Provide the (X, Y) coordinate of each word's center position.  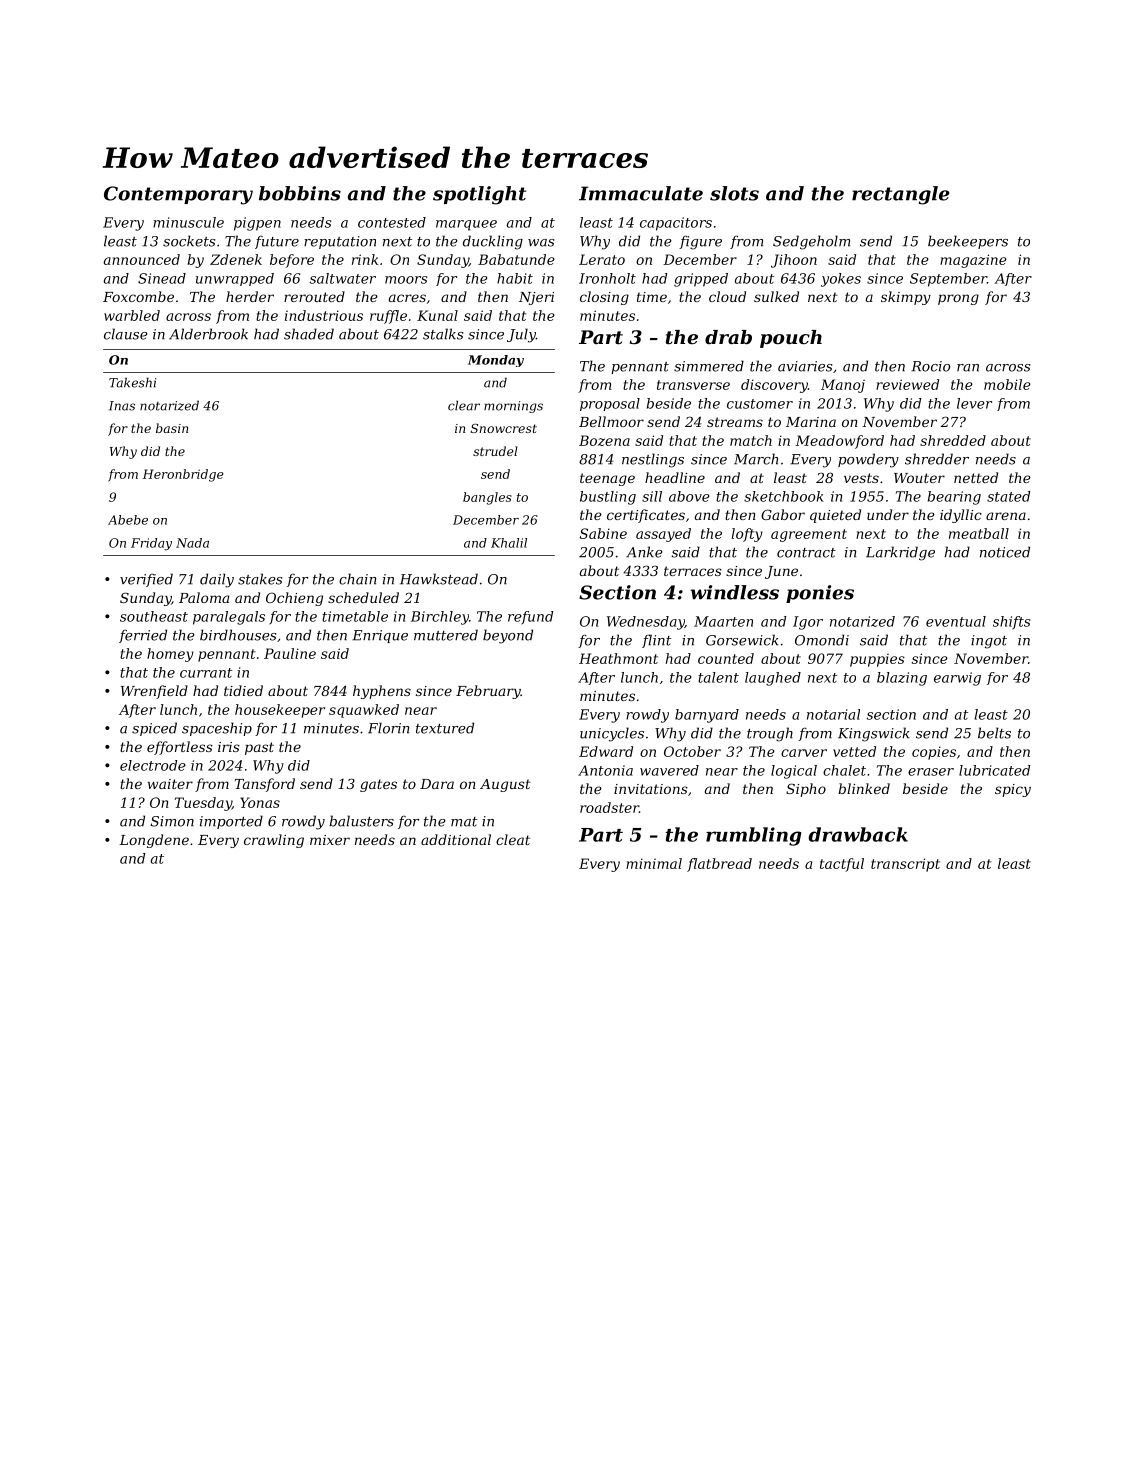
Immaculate (641, 193)
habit (515, 278)
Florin (388, 728)
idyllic (961, 516)
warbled (132, 315)
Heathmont (618, 658)
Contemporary (178, 195)
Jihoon (794, 261)
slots (734, 193)
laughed (773, 679)
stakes (260, 579)
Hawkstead (439, 579)
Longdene (154, 841)
